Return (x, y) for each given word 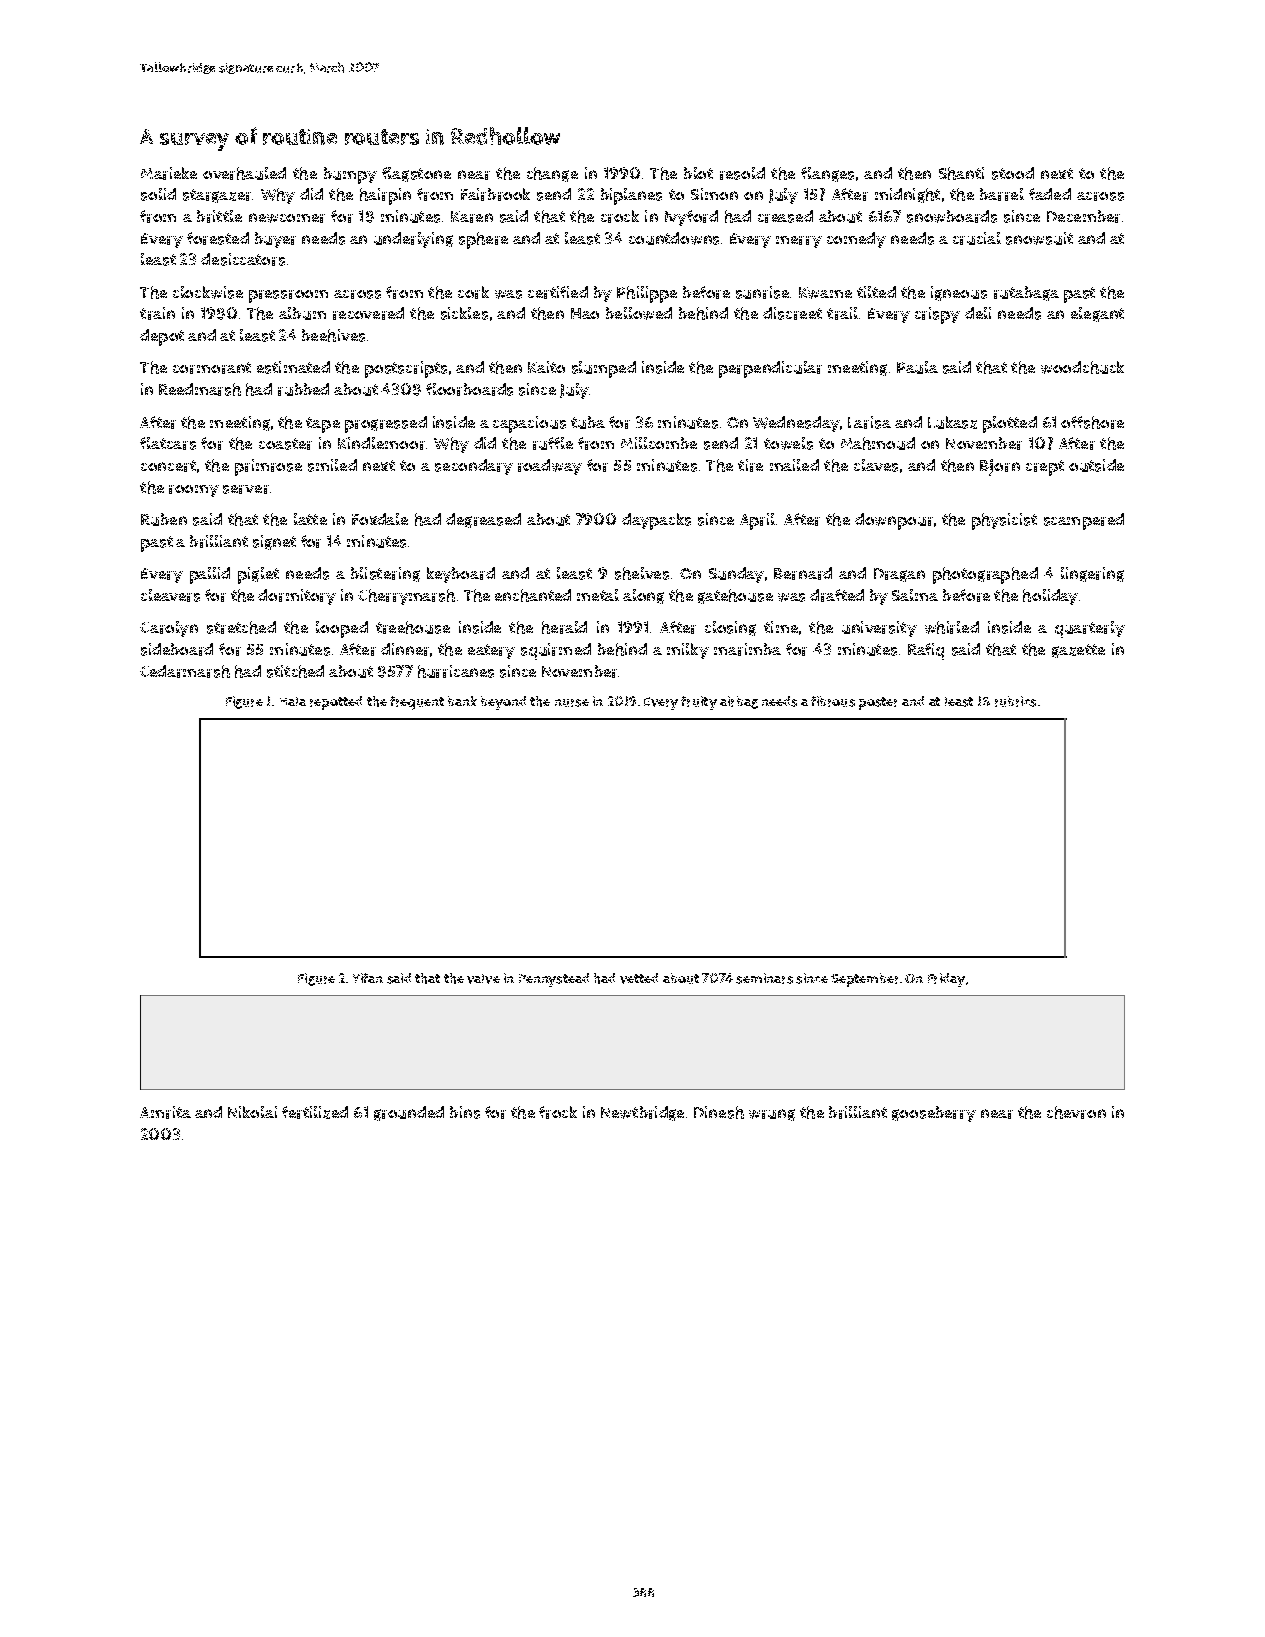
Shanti (961, 173)
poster (878, 703)
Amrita (165, 1112)
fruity (699, 703)
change (552, 174)
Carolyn (169, 629)
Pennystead (554, 980)
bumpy (350, 175)
